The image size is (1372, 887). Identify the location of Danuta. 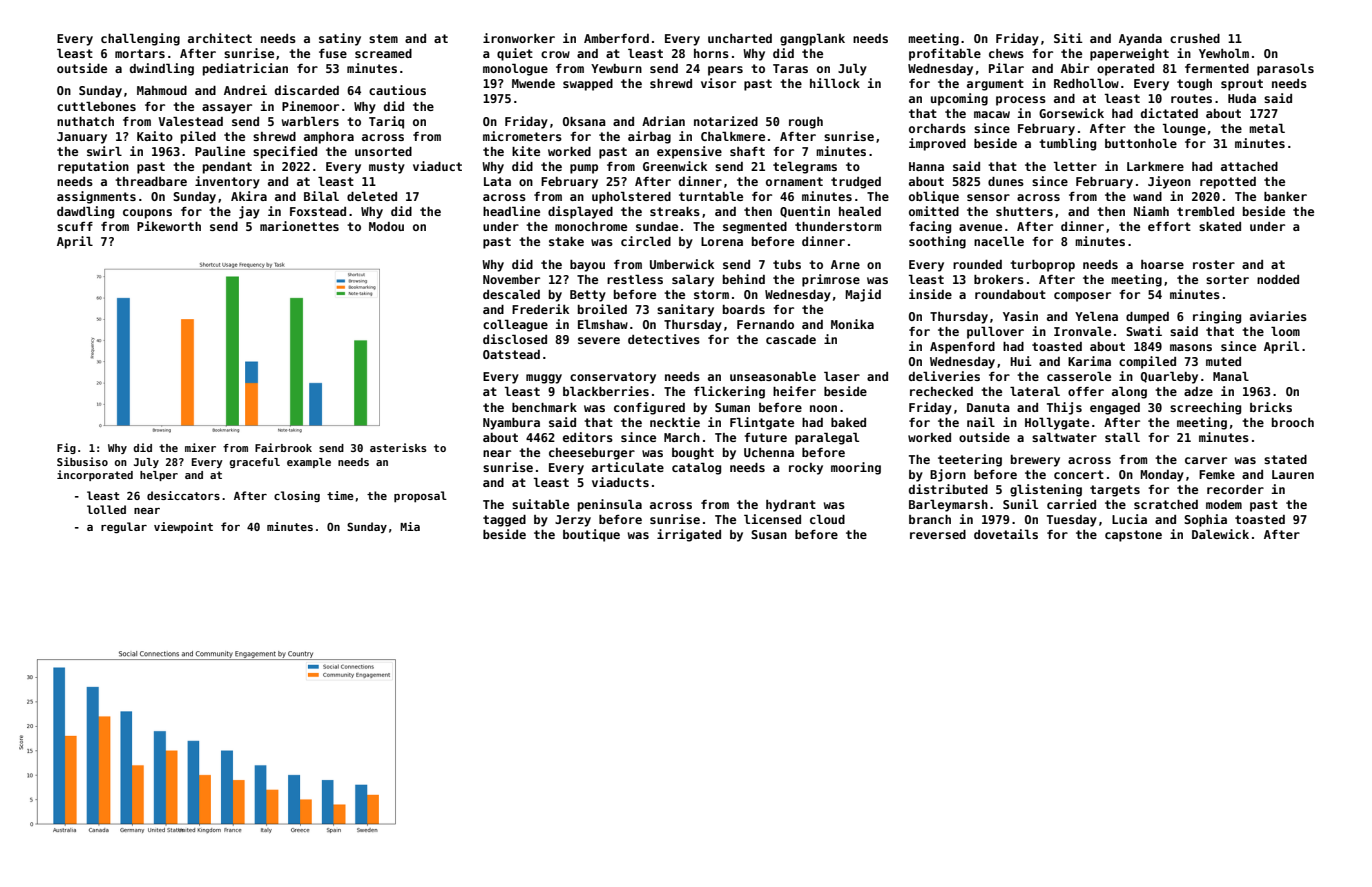
(988, 407).
